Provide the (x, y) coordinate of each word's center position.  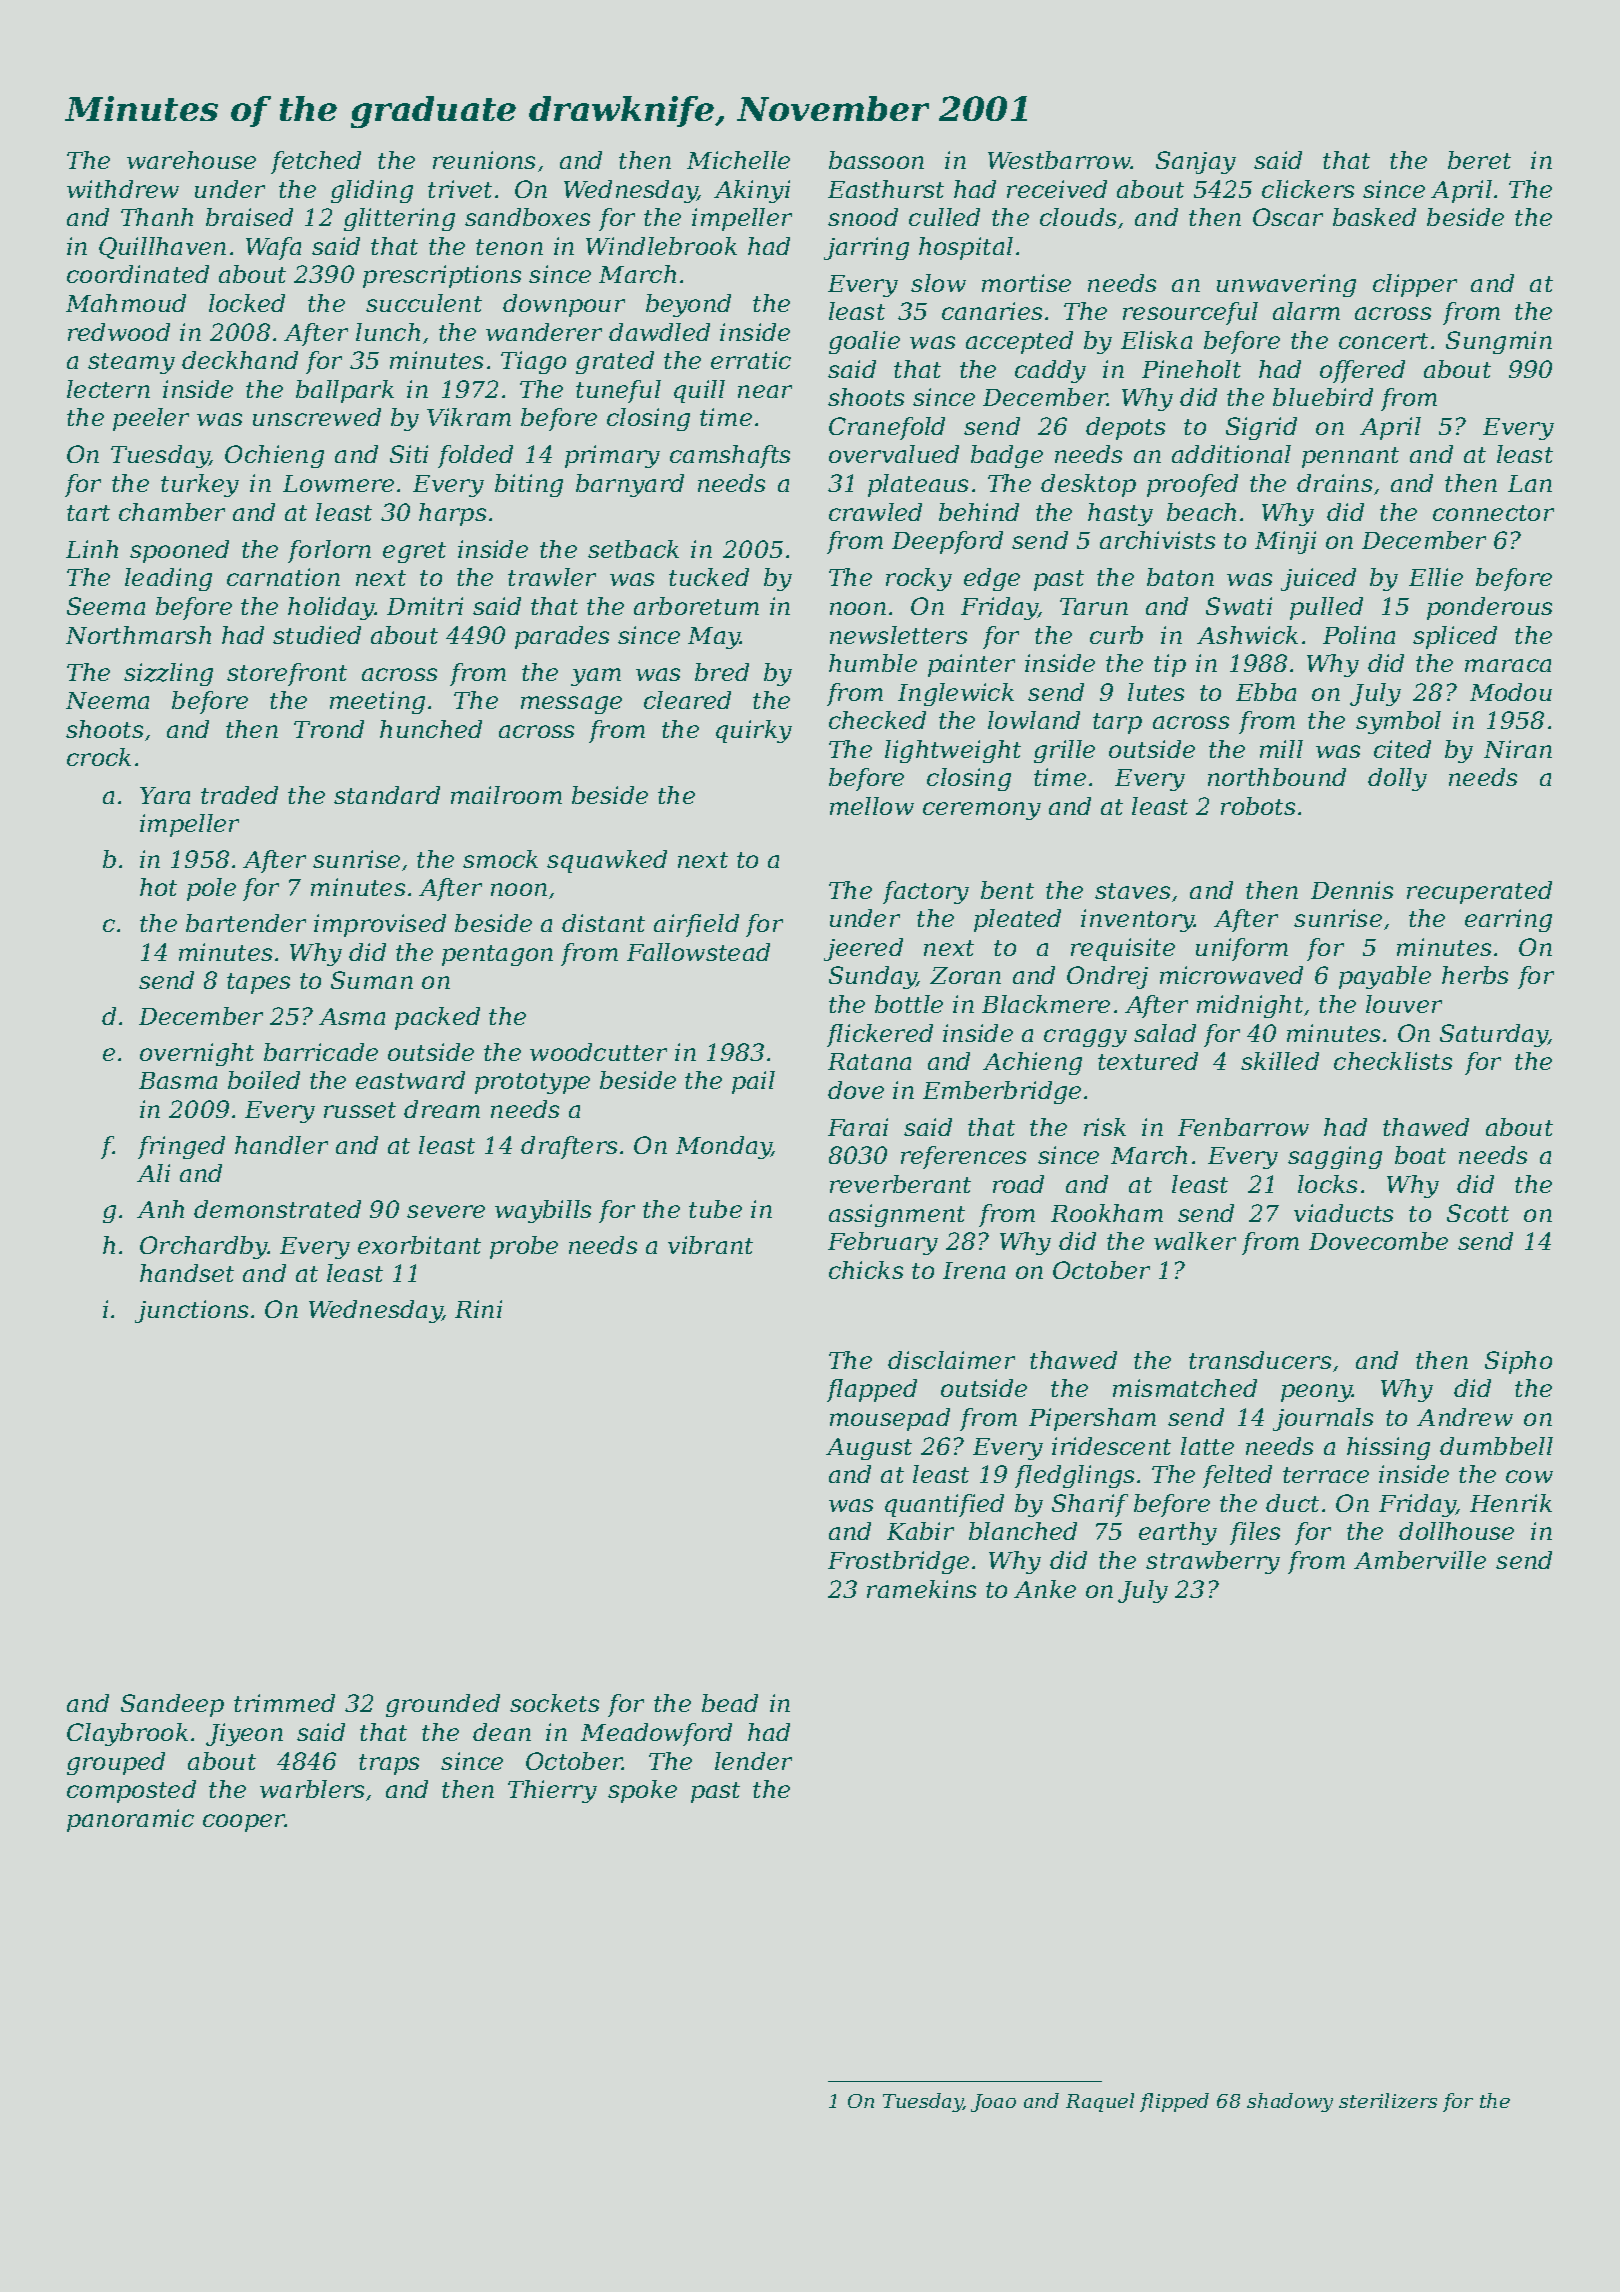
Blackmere (1046, 1004)
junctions (191, 1311)
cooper (244, 1823)
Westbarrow (1059, 160)
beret (1479, 160)
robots (1258, 806)
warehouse (191, 160)
